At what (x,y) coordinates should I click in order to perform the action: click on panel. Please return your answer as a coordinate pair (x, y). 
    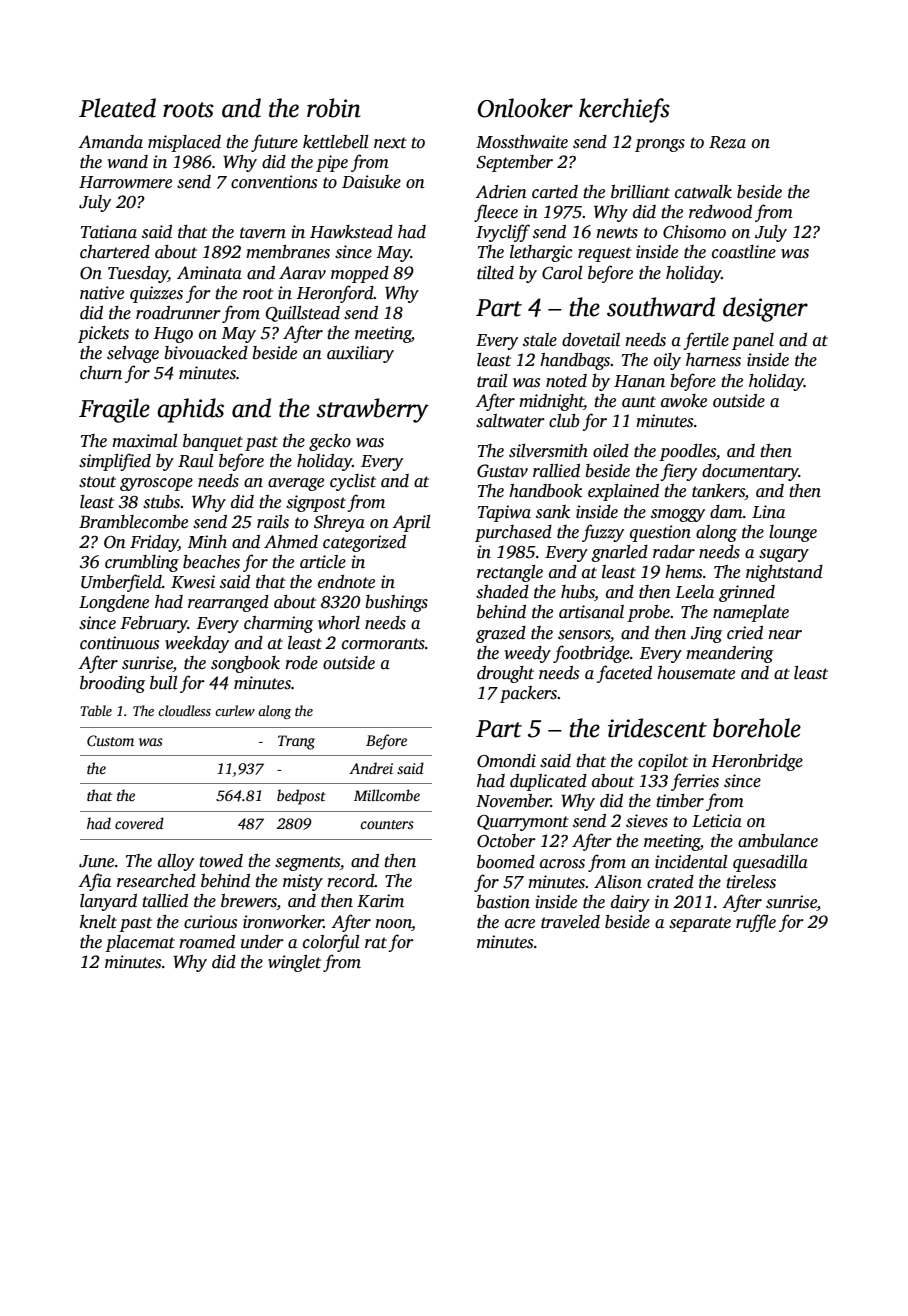
    Looking at the image, I should click on (753, 341).
